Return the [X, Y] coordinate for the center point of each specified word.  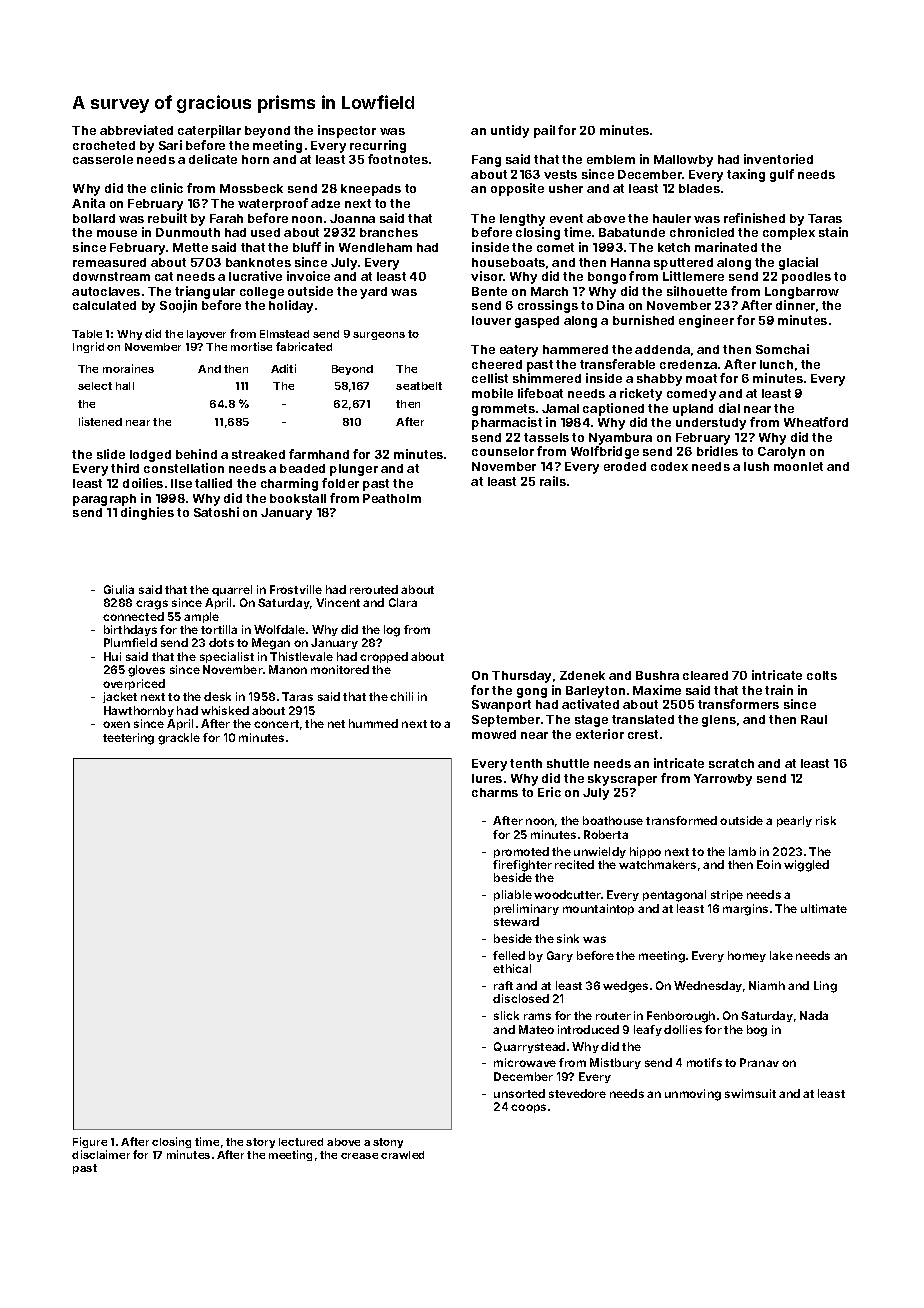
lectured [301, 1142]
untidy [510, 131]
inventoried [778, 159]
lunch [776, 364]
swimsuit [750, 1093]
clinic [167, 188]
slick [506, 1015]
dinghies [147, 513]
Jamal [560, 408]
